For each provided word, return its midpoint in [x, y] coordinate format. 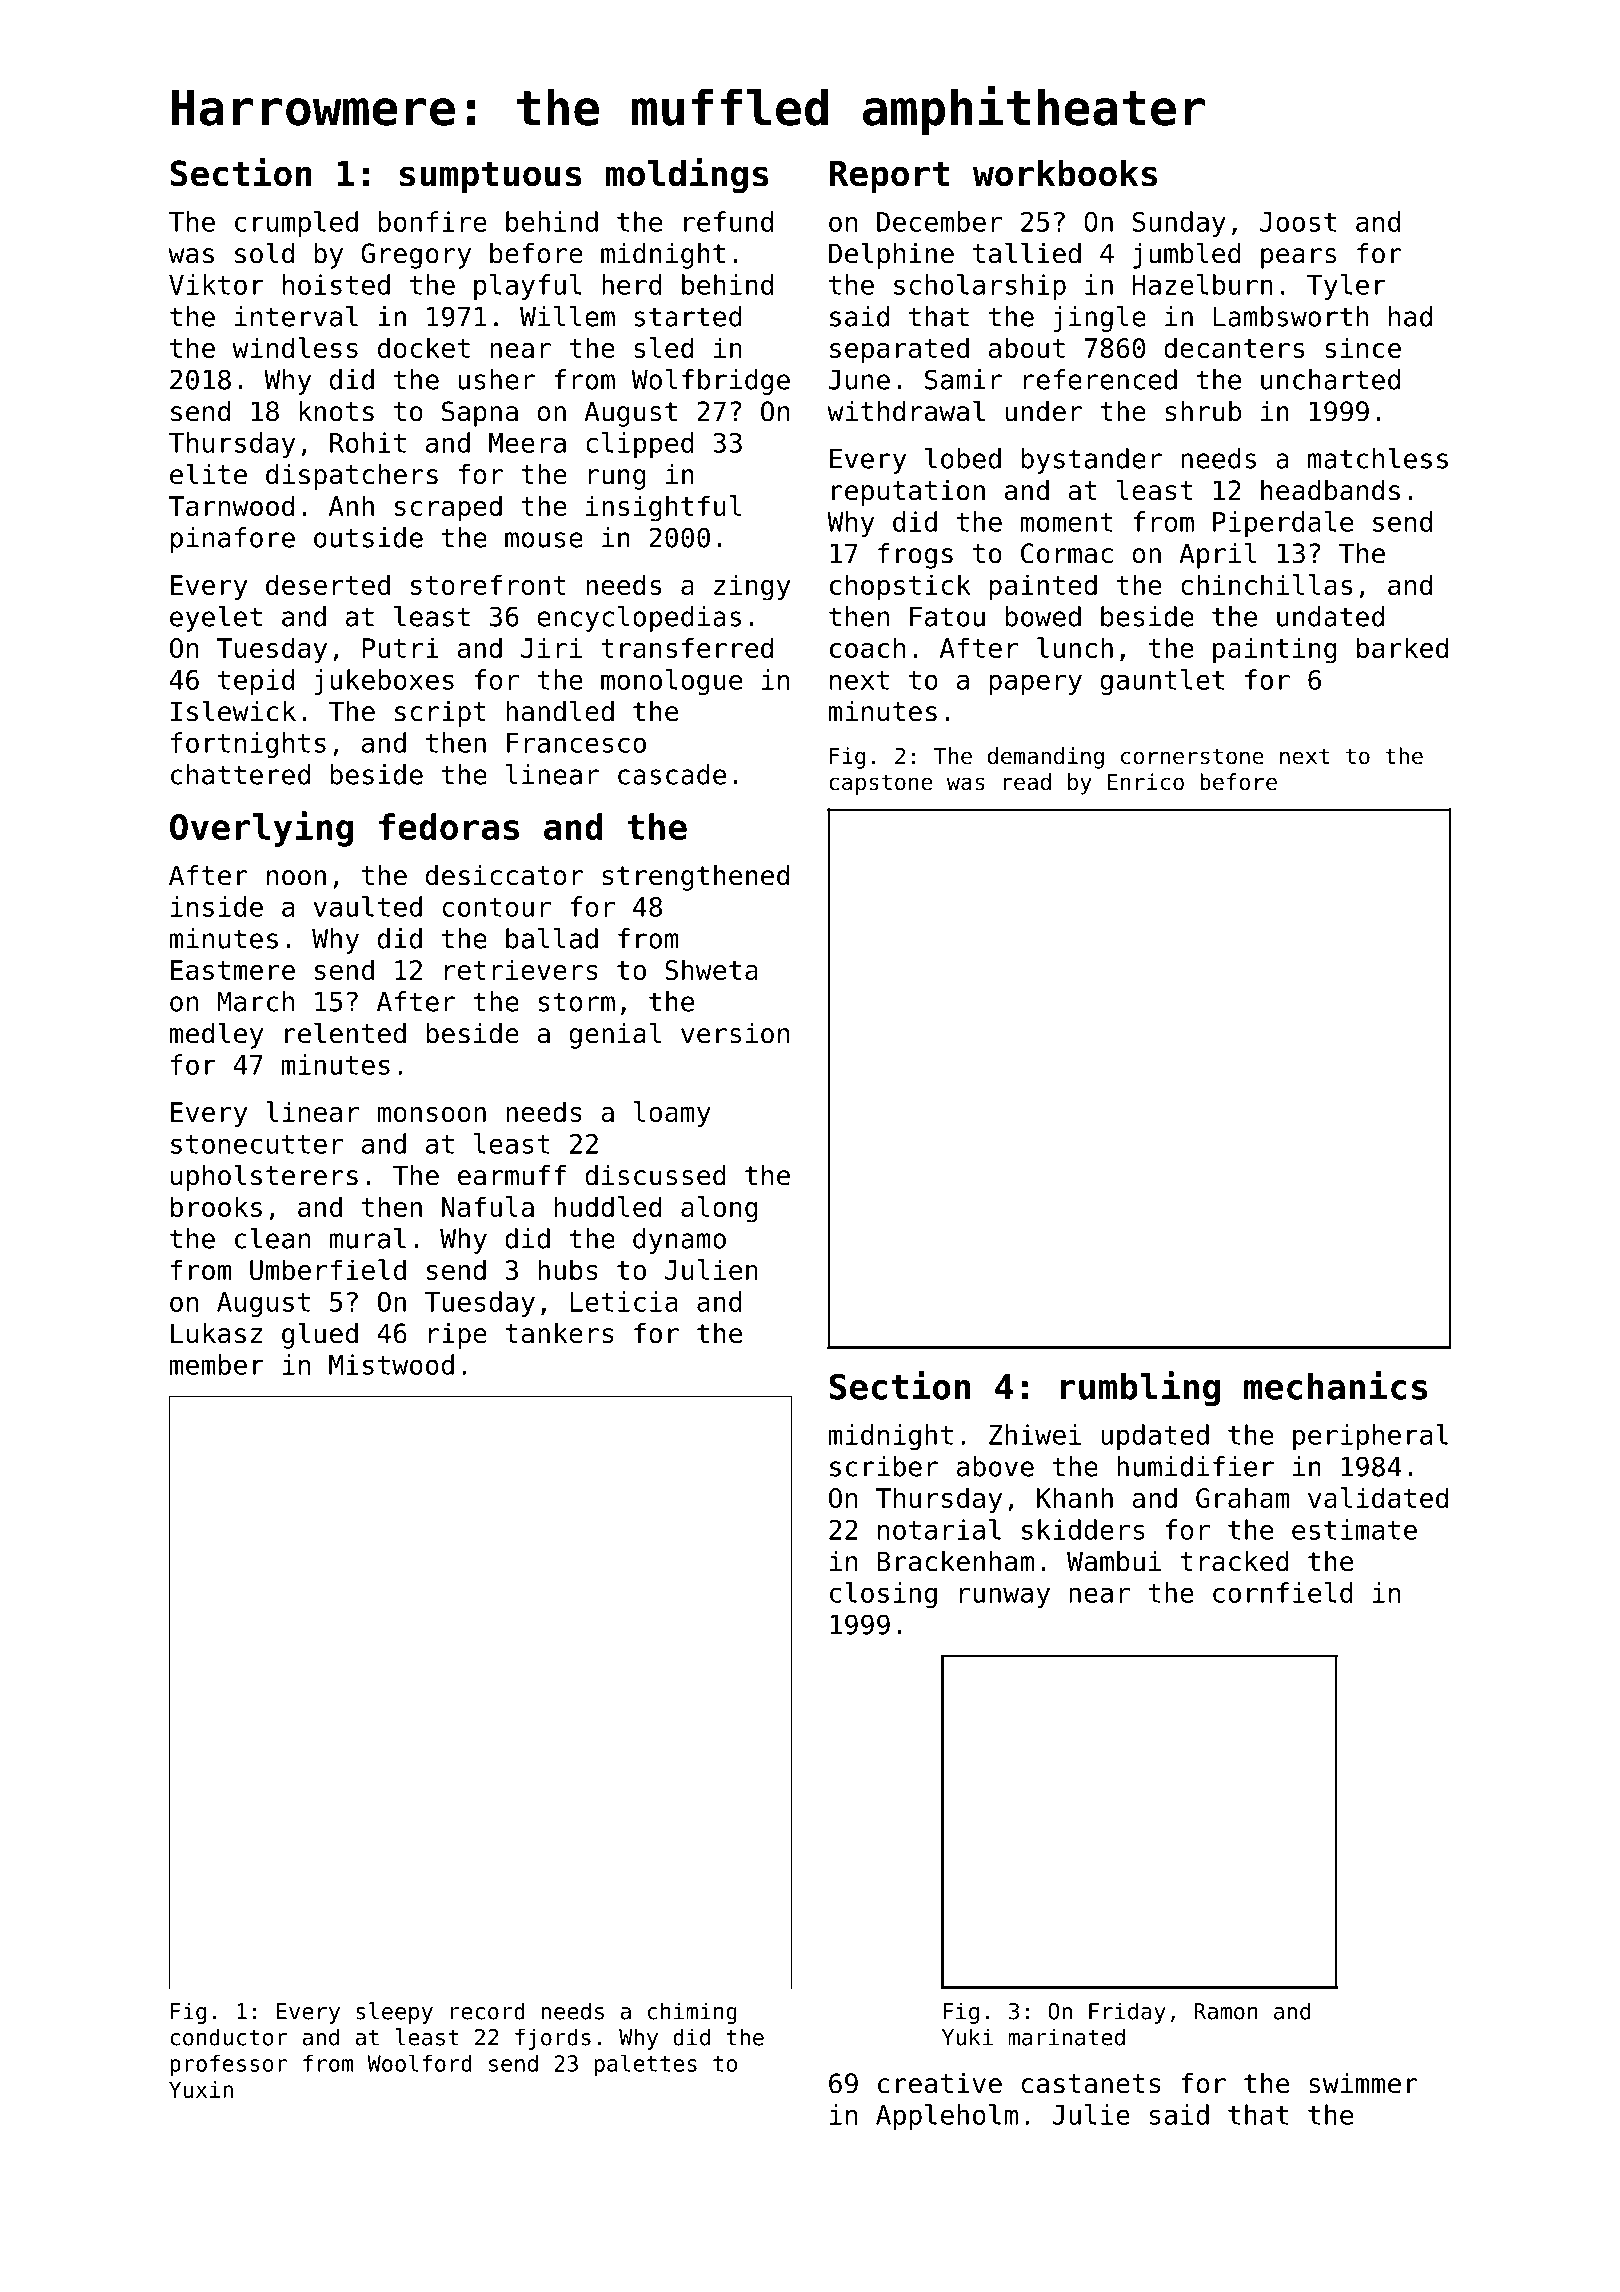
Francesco [576, 743]
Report [889, 177]
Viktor [216, 284]
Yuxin [201, 2089]
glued [320, 1335]
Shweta [711, 969]
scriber [884, 1466]
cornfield [1283, 1592]
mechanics [1335, 1385]
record [488, 2011]
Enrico [1146, 782]
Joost [1298, 222]
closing [883, 1595]
